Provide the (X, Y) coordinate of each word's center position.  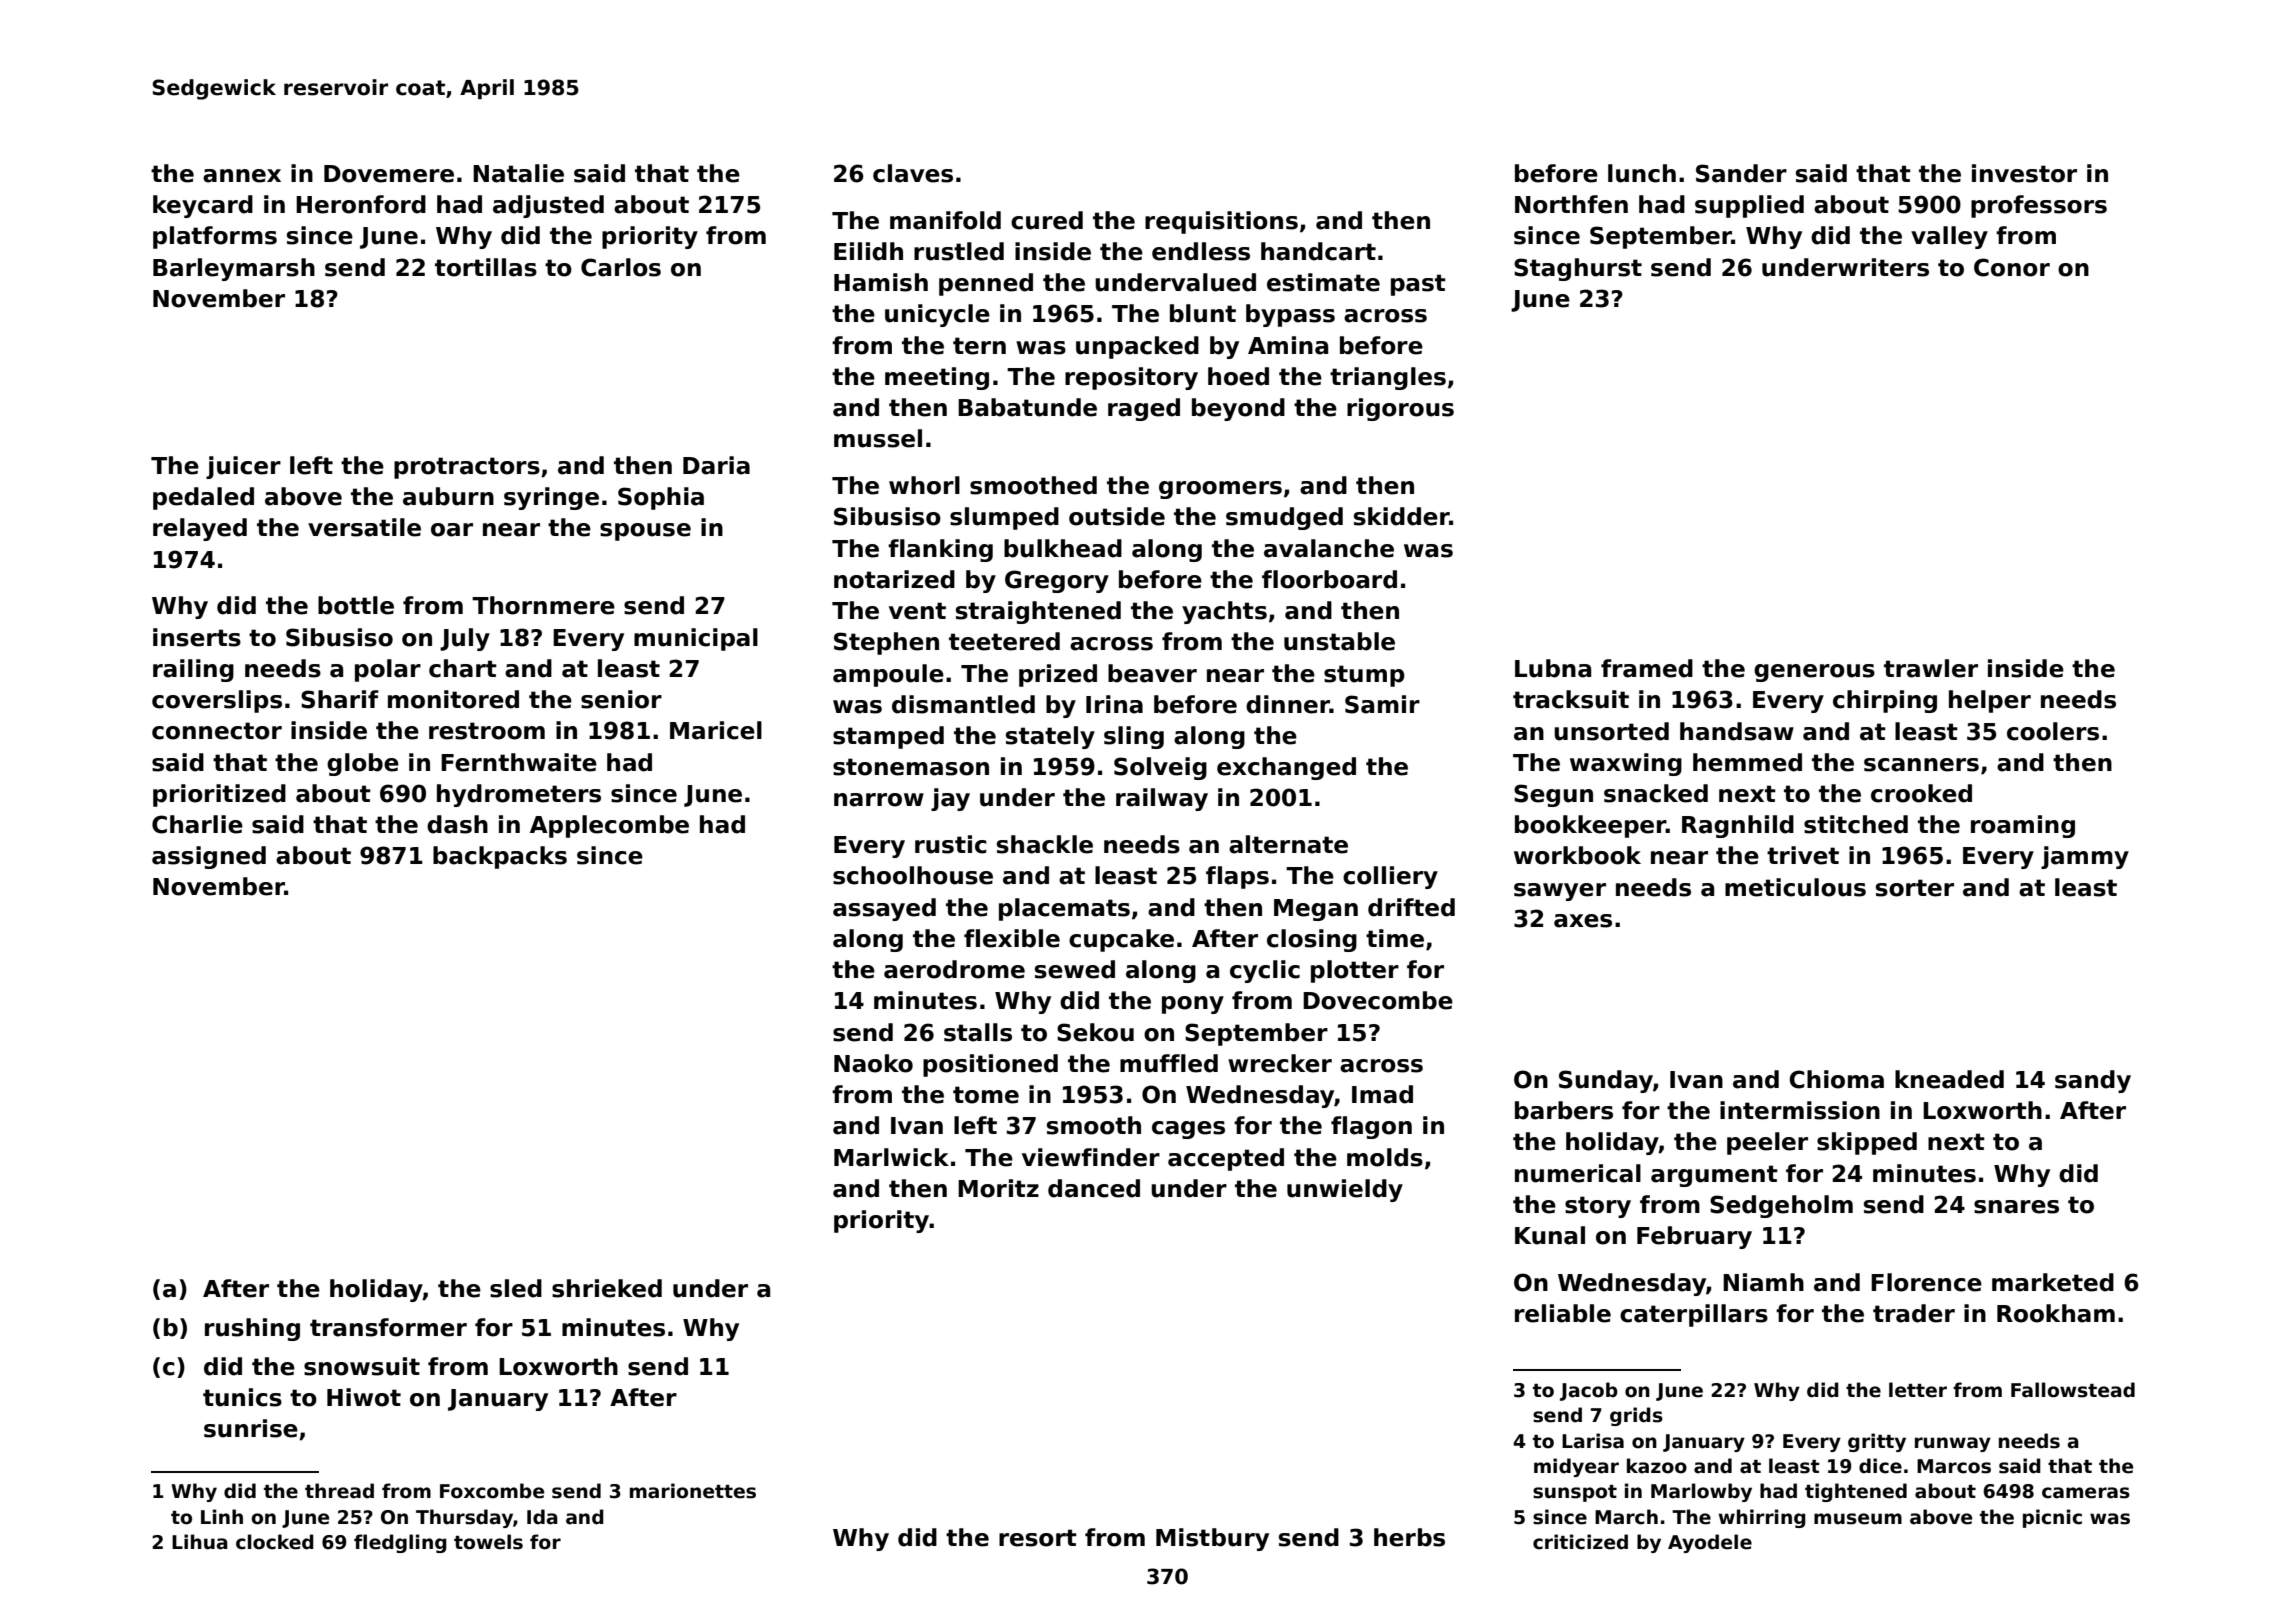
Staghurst (1578, 269)
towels (488, 1542)
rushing (252, 1329)
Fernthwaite (519, 762)
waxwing (1626, 764)
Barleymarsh (234, 269)
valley (1949, 237)
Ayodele (1710, 1543)
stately (1050, 737)
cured (1047, 220)
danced (1094, 1188)
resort (1038, 1538)
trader (1914, 1313)
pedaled (203, 498)
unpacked (1137, 347)
